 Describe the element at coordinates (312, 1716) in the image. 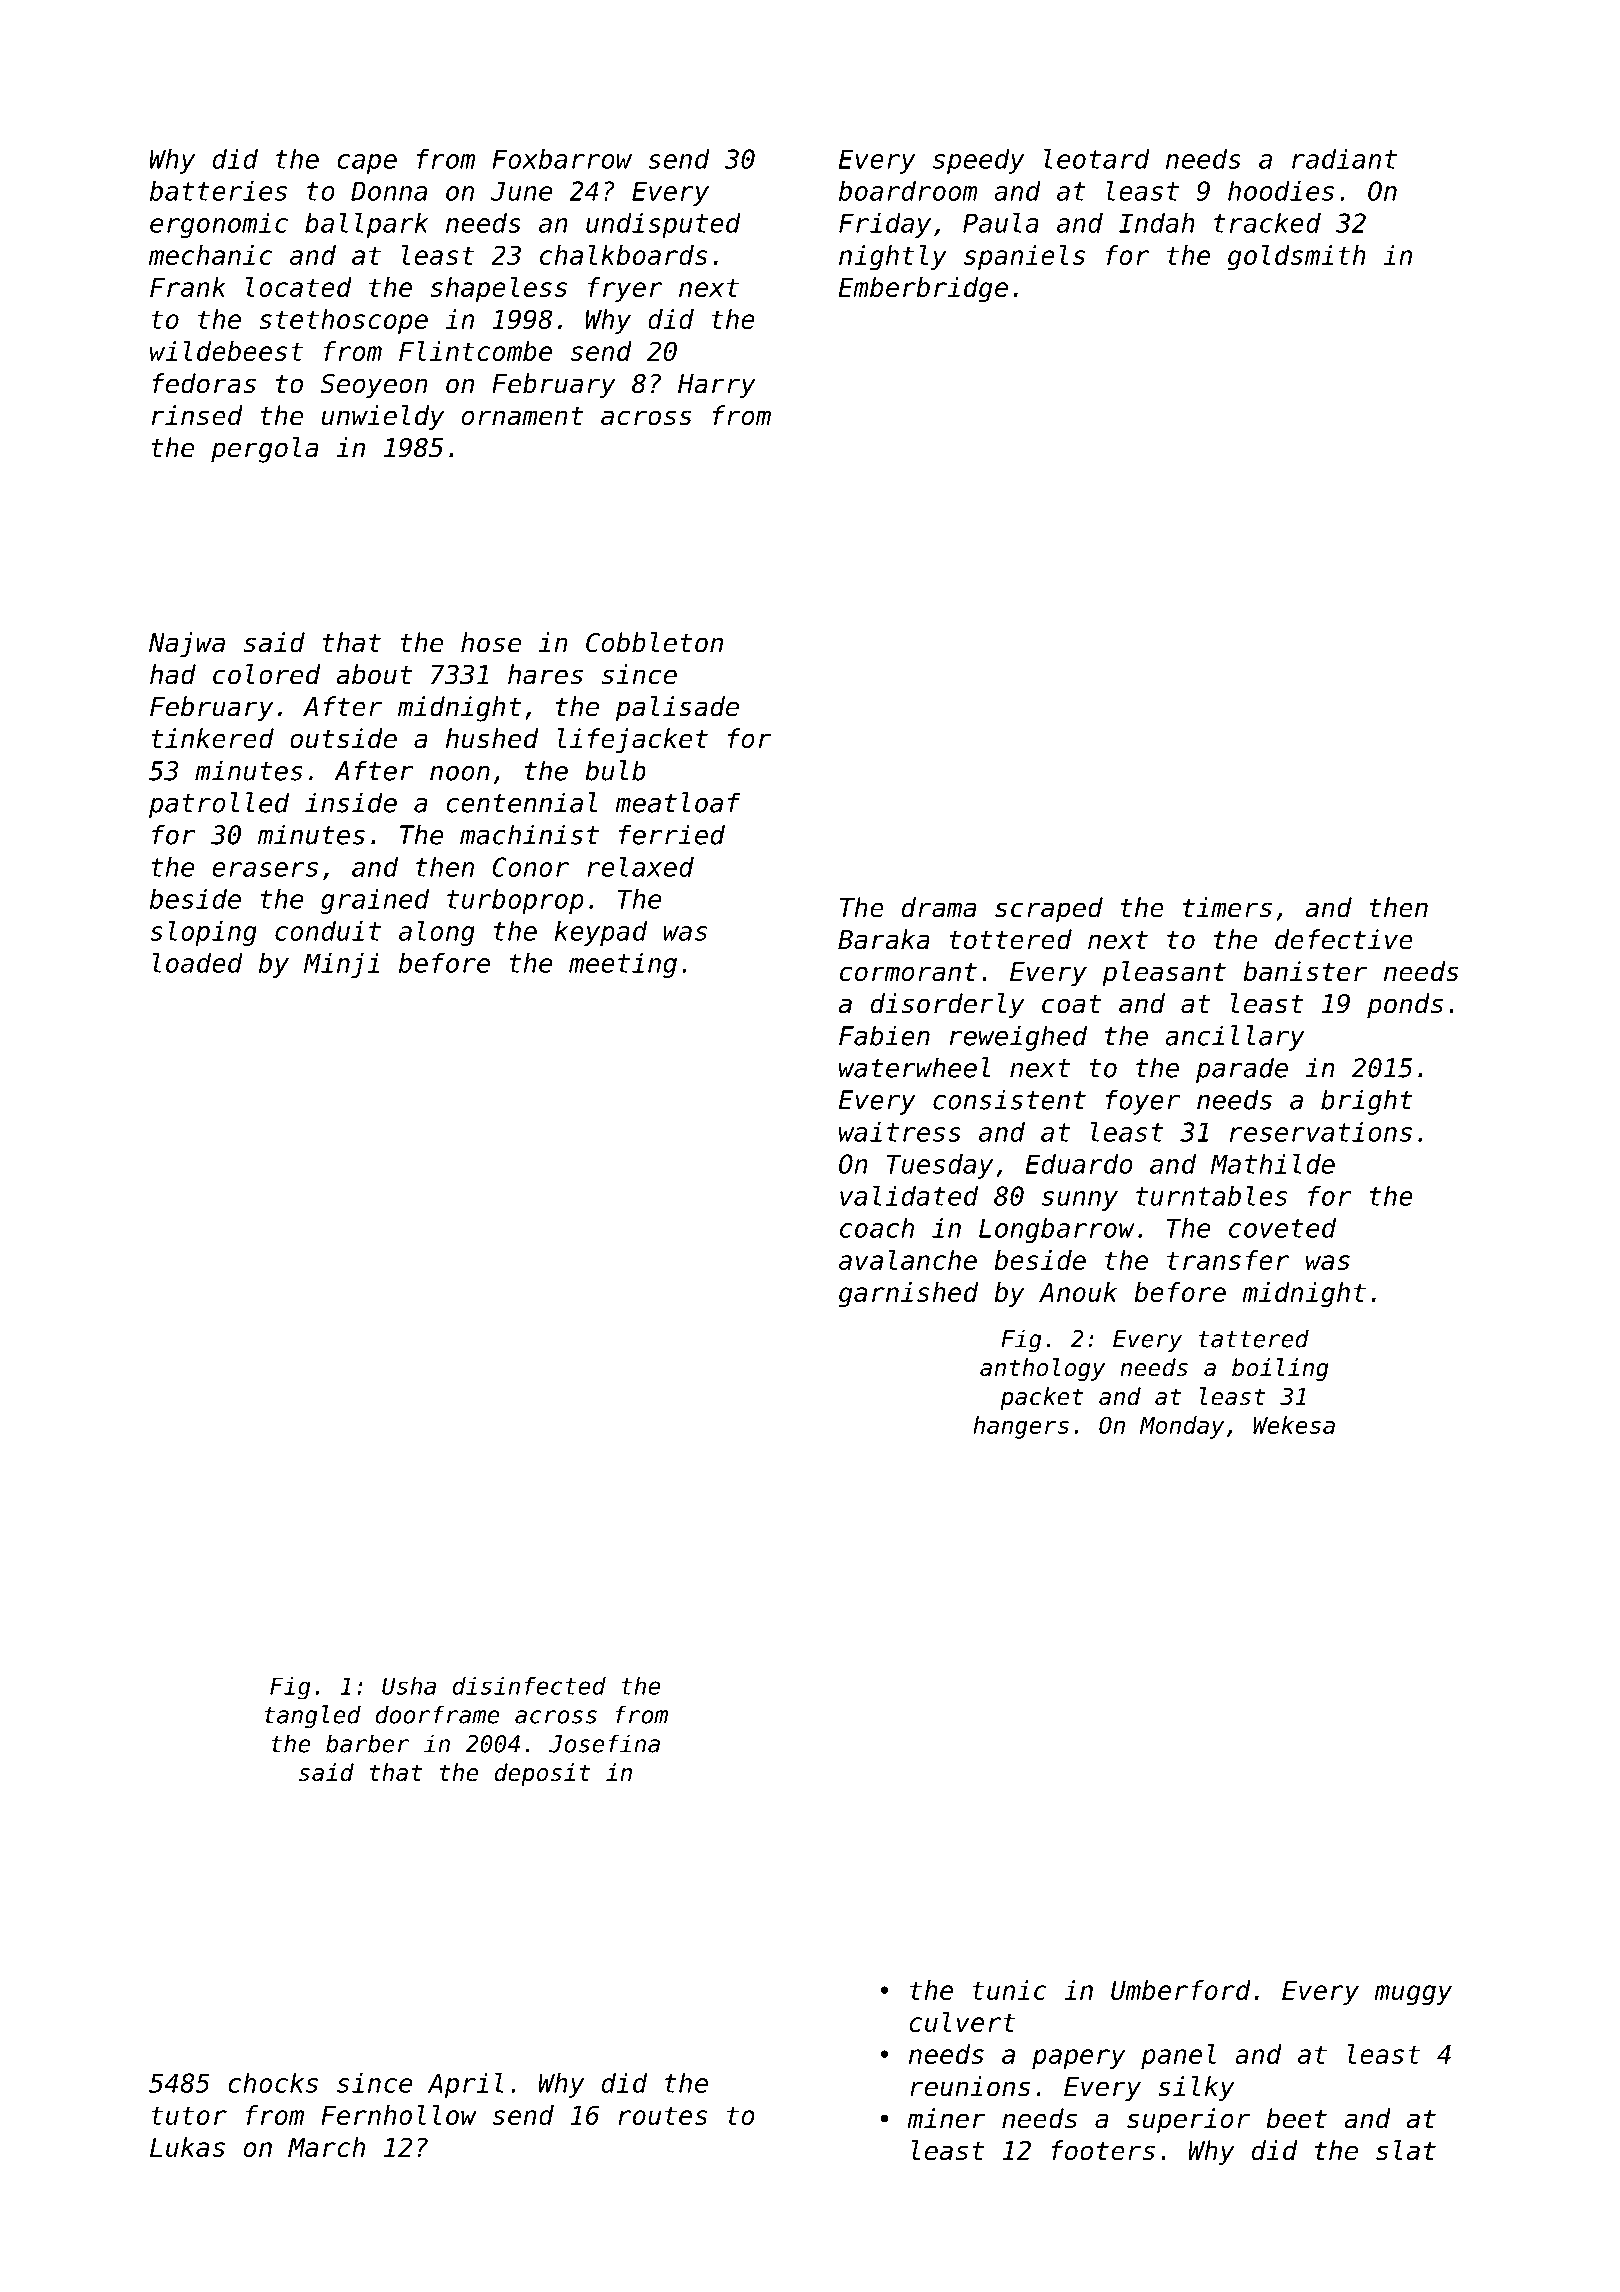

I see `tangled` at that location.
